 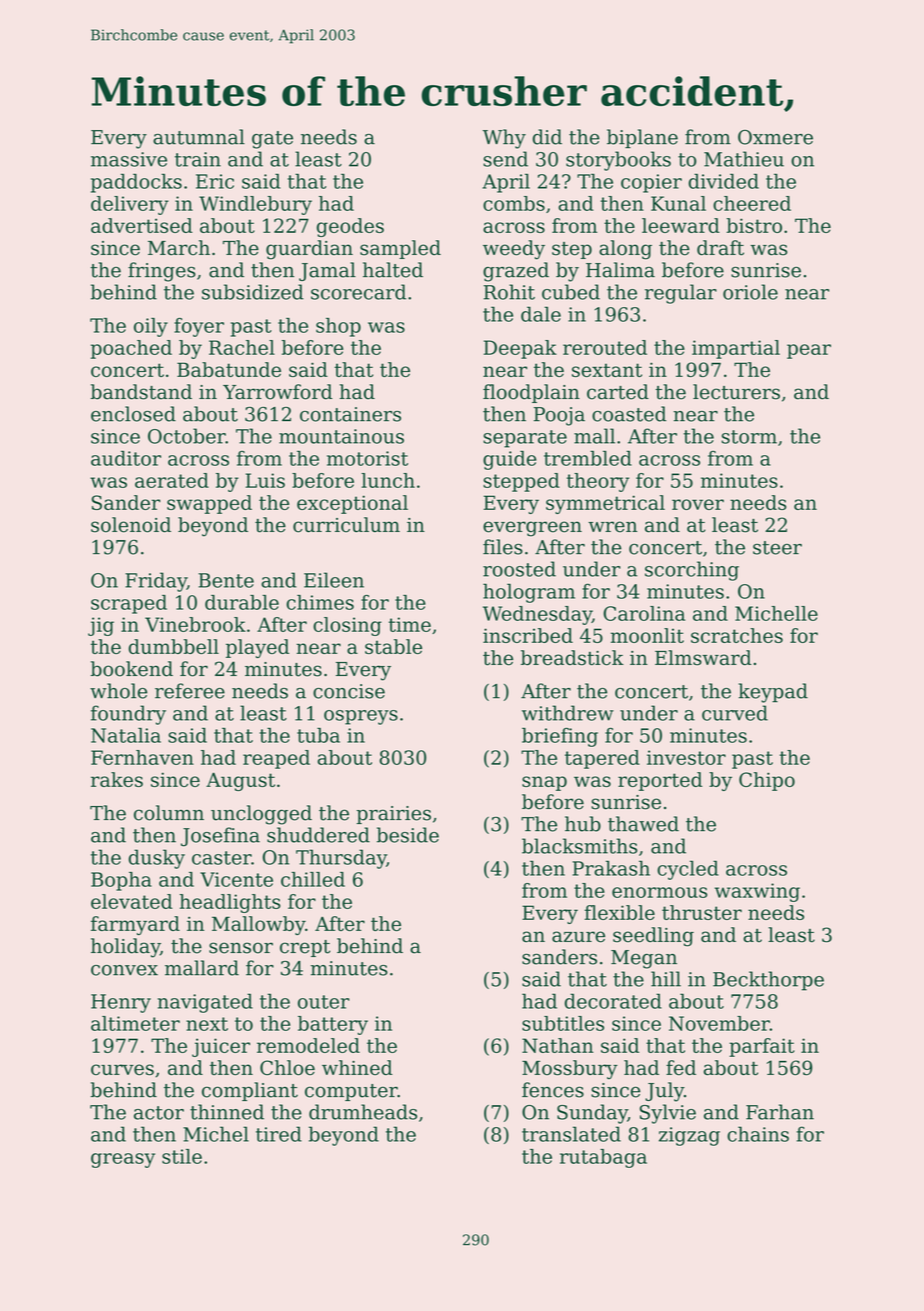 What do you see at coordinates (250, 1091) in the screenshot?
I see `compliant` at bounding box center [250, 1091].
